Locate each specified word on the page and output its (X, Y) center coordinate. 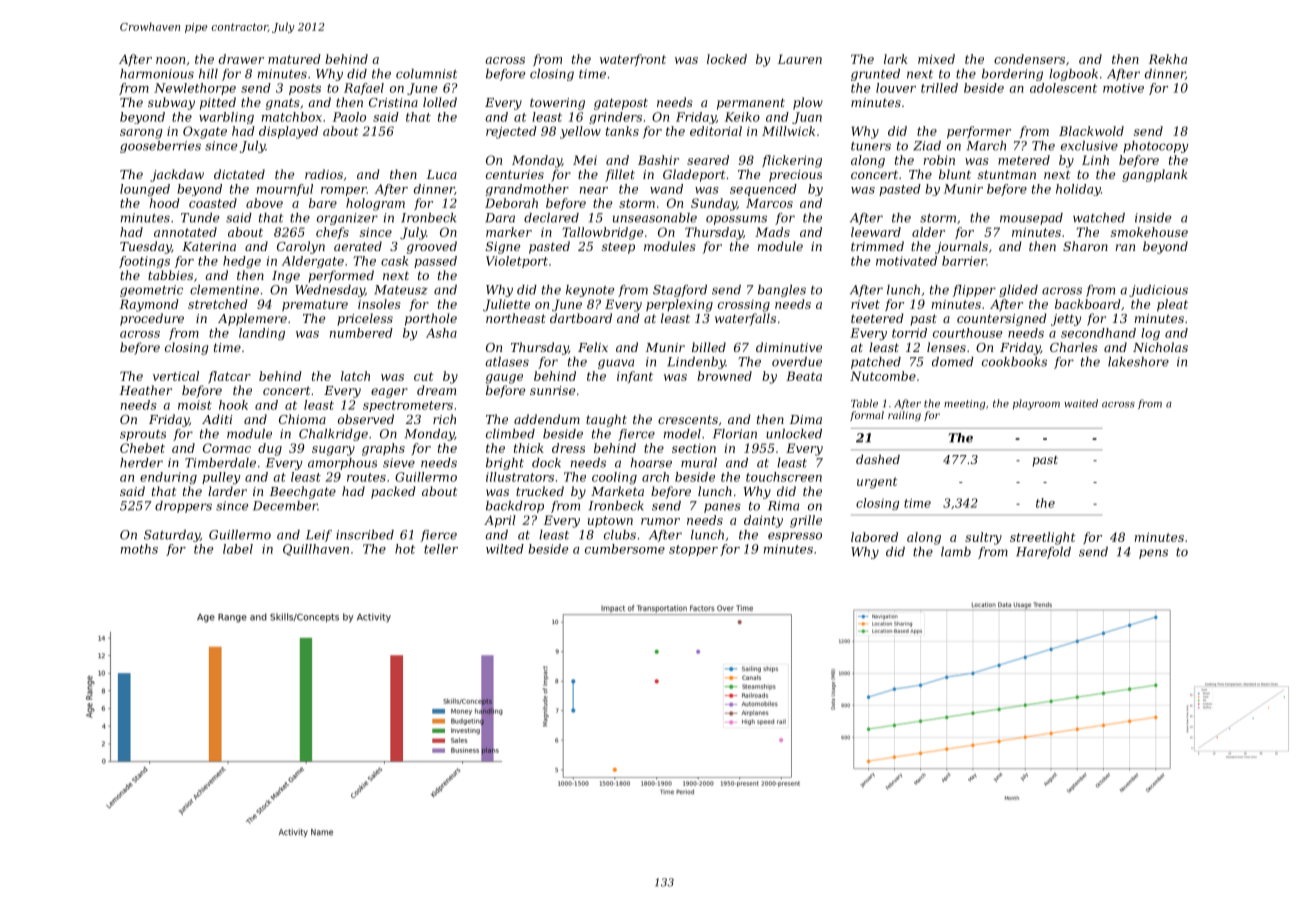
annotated (185, 232)
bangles (782, 291)
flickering (792, 161)
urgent (877, 483)
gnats (283, 104)
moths (139, 549)
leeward (876, 232)
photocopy (1156, 147)
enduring (168, 478)
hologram (375, 204)
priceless (365, 319)
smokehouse (1149, 232)
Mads (772, 232)
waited (1081, 403)
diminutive (789, 347)
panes (722, 508)
